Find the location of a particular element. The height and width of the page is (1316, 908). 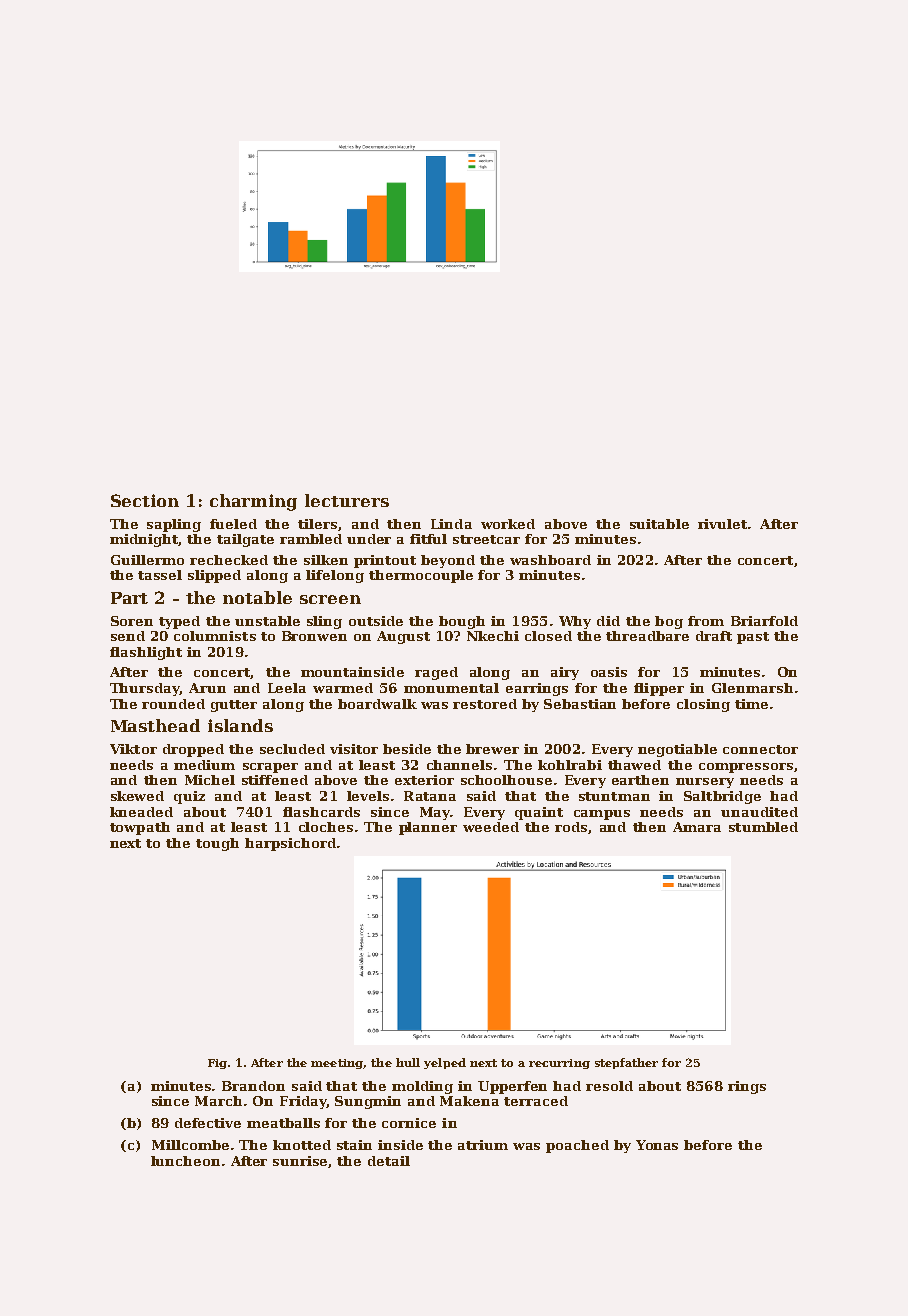

sapling is located at coordinates (174, 525).
